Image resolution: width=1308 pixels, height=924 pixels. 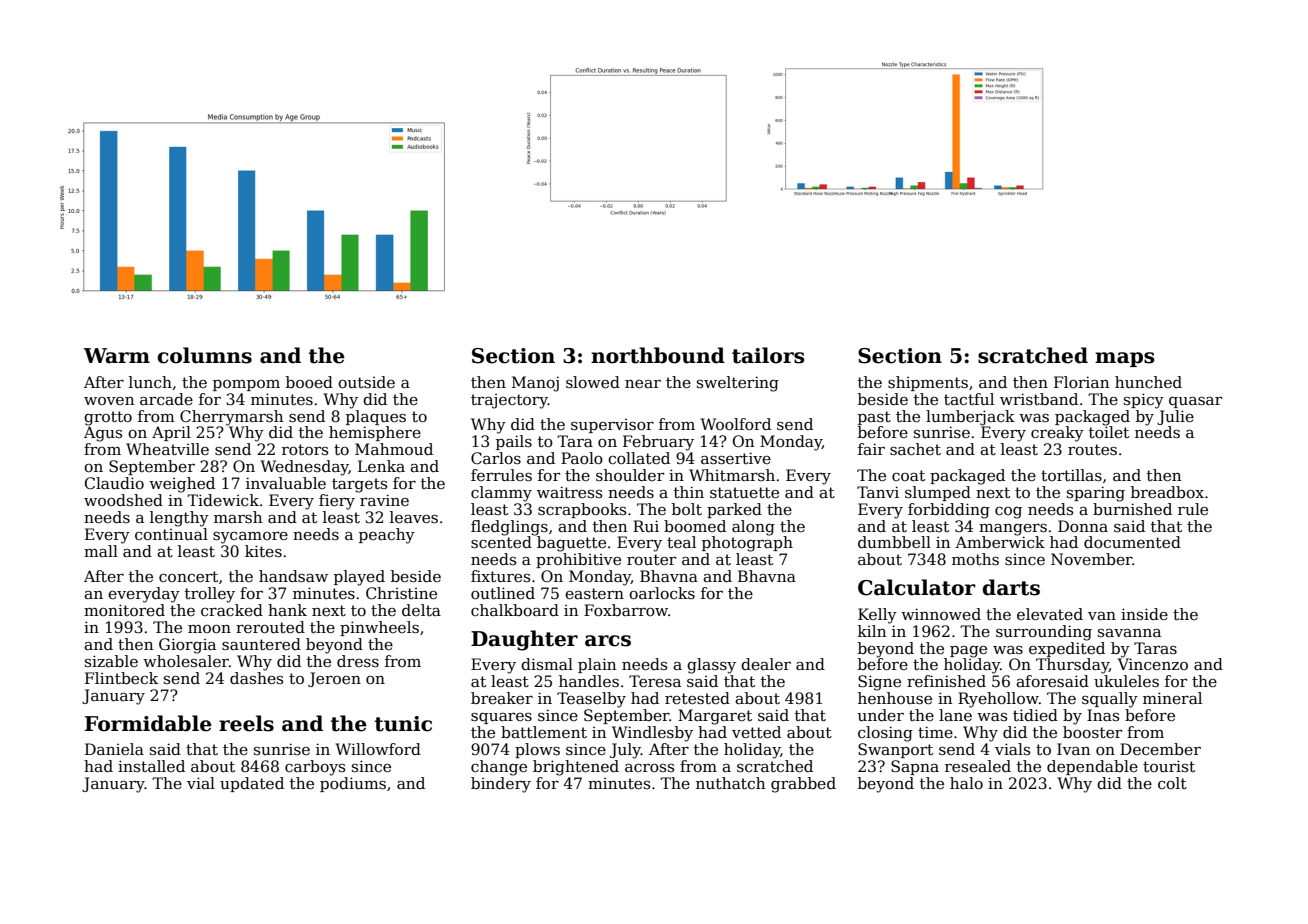 What do you see at coordinates (1092, 450) in the screenshot?
I see `routes` at bounding box center [1092, 450].
